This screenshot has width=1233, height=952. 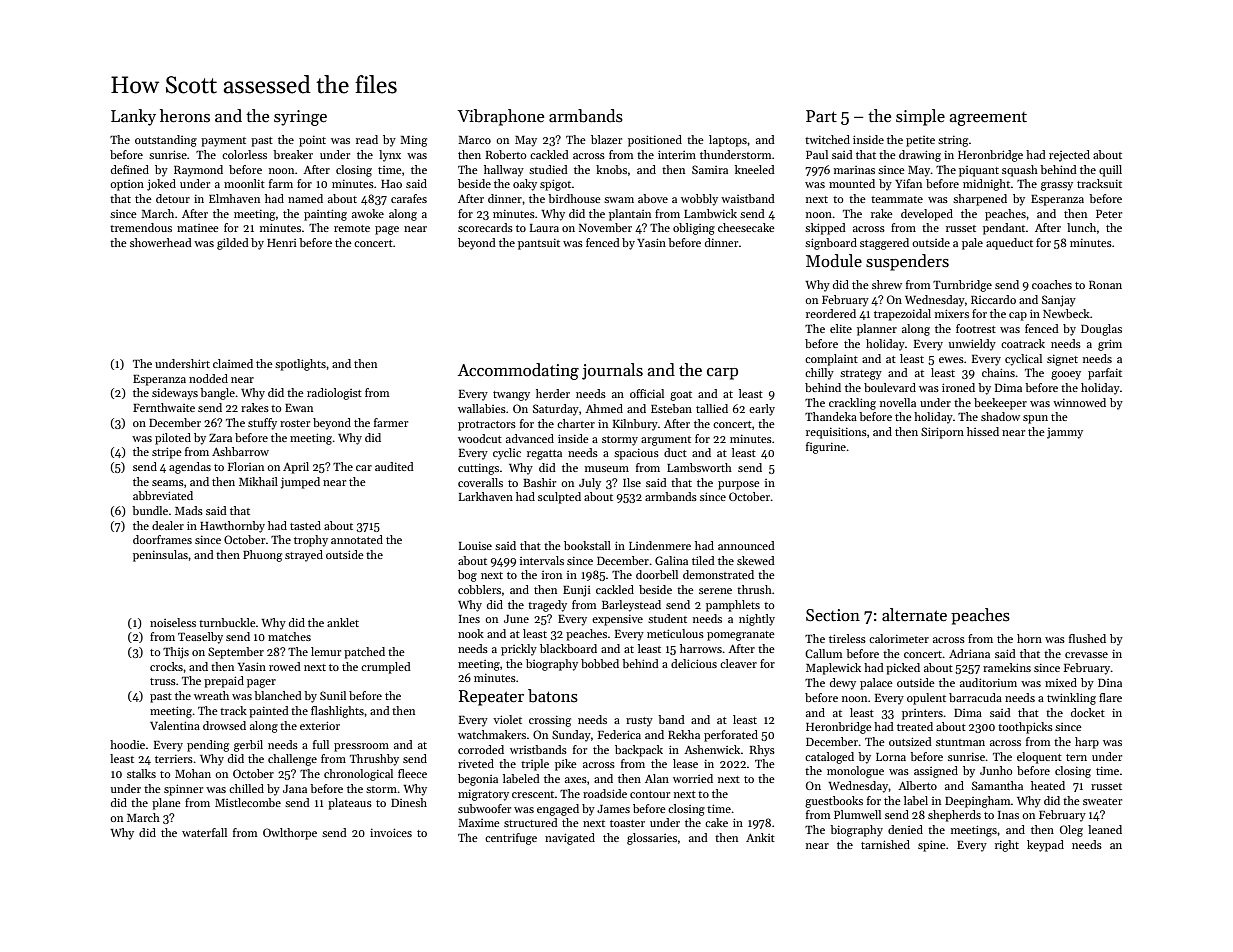 What do you see at coordinates (300, 118) in the screenshot?
I see `syringe` at bounding box center [300, 118].
